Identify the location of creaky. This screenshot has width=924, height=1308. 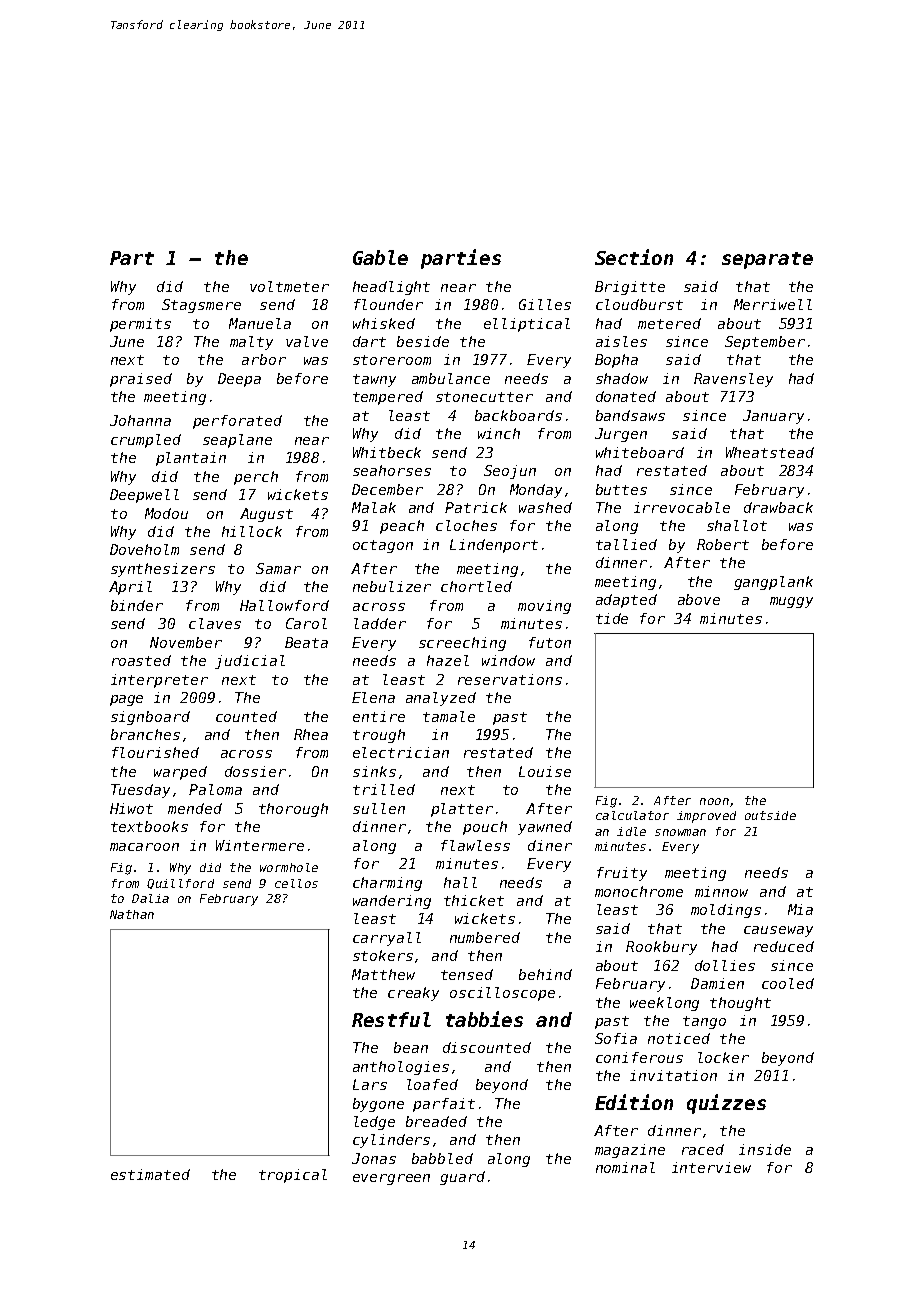
(413, 994).
